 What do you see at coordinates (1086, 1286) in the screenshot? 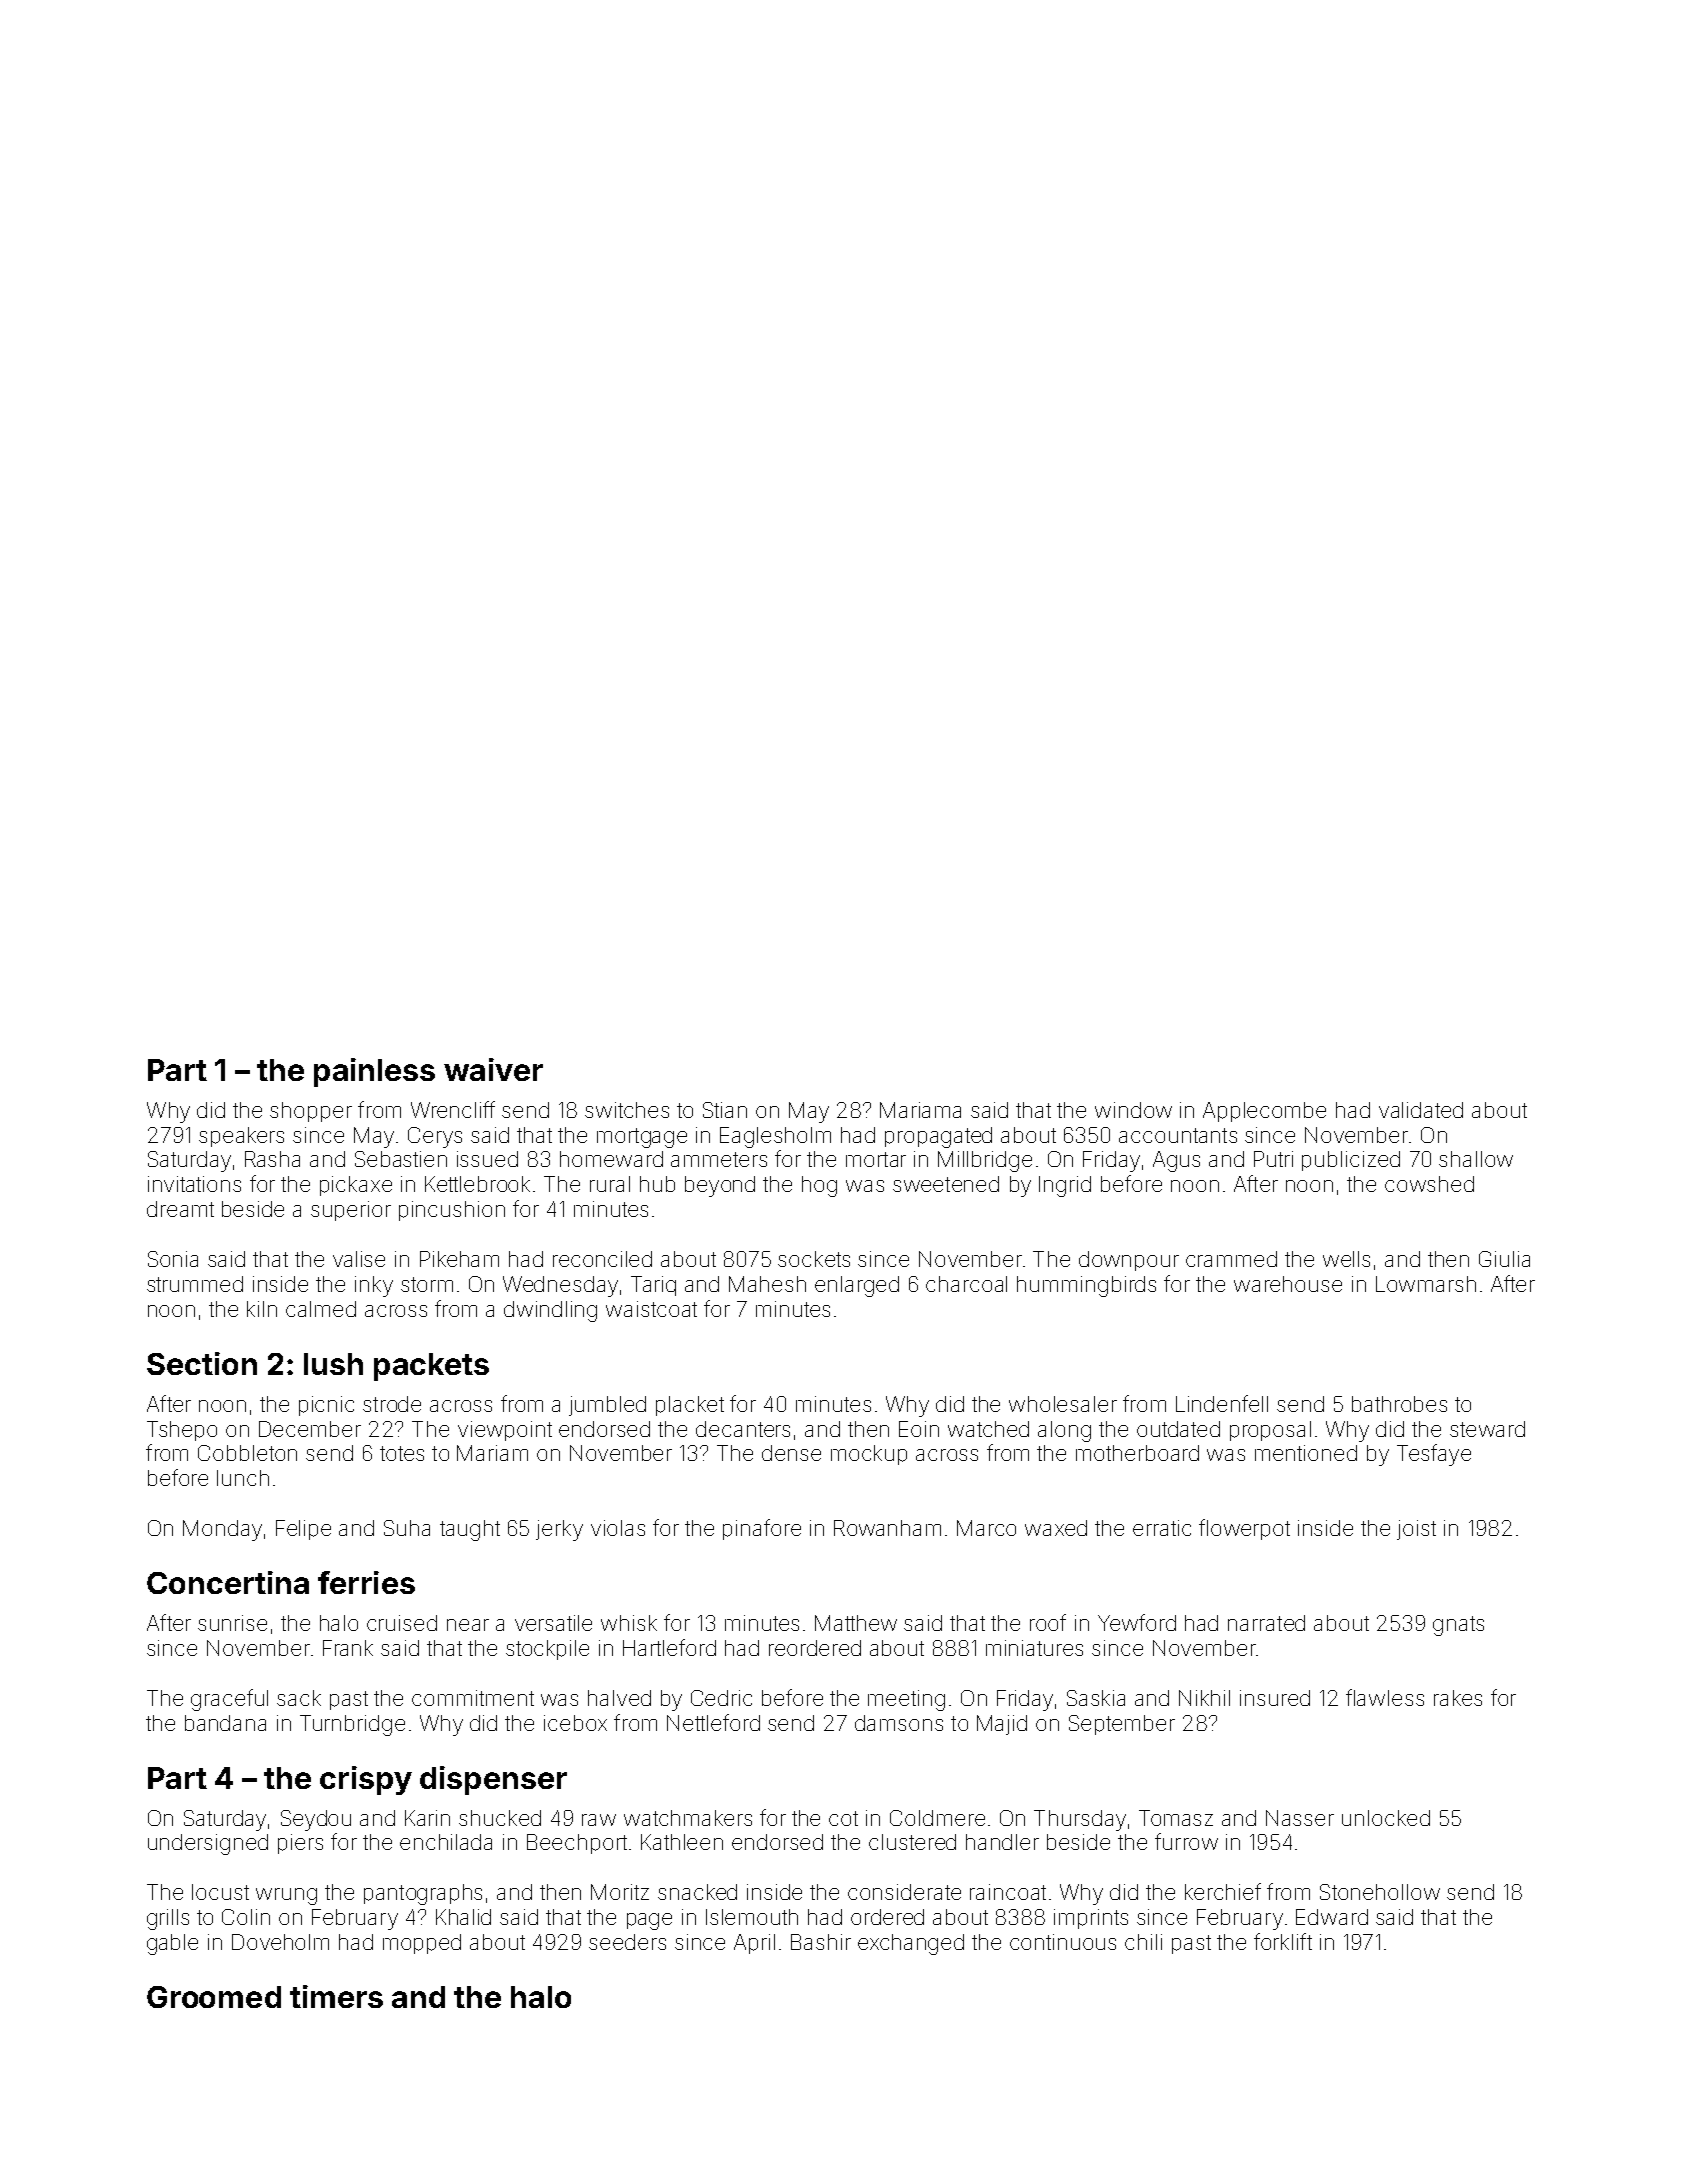
I see `hummingbirds` at bounding box center [1086, 1286].
